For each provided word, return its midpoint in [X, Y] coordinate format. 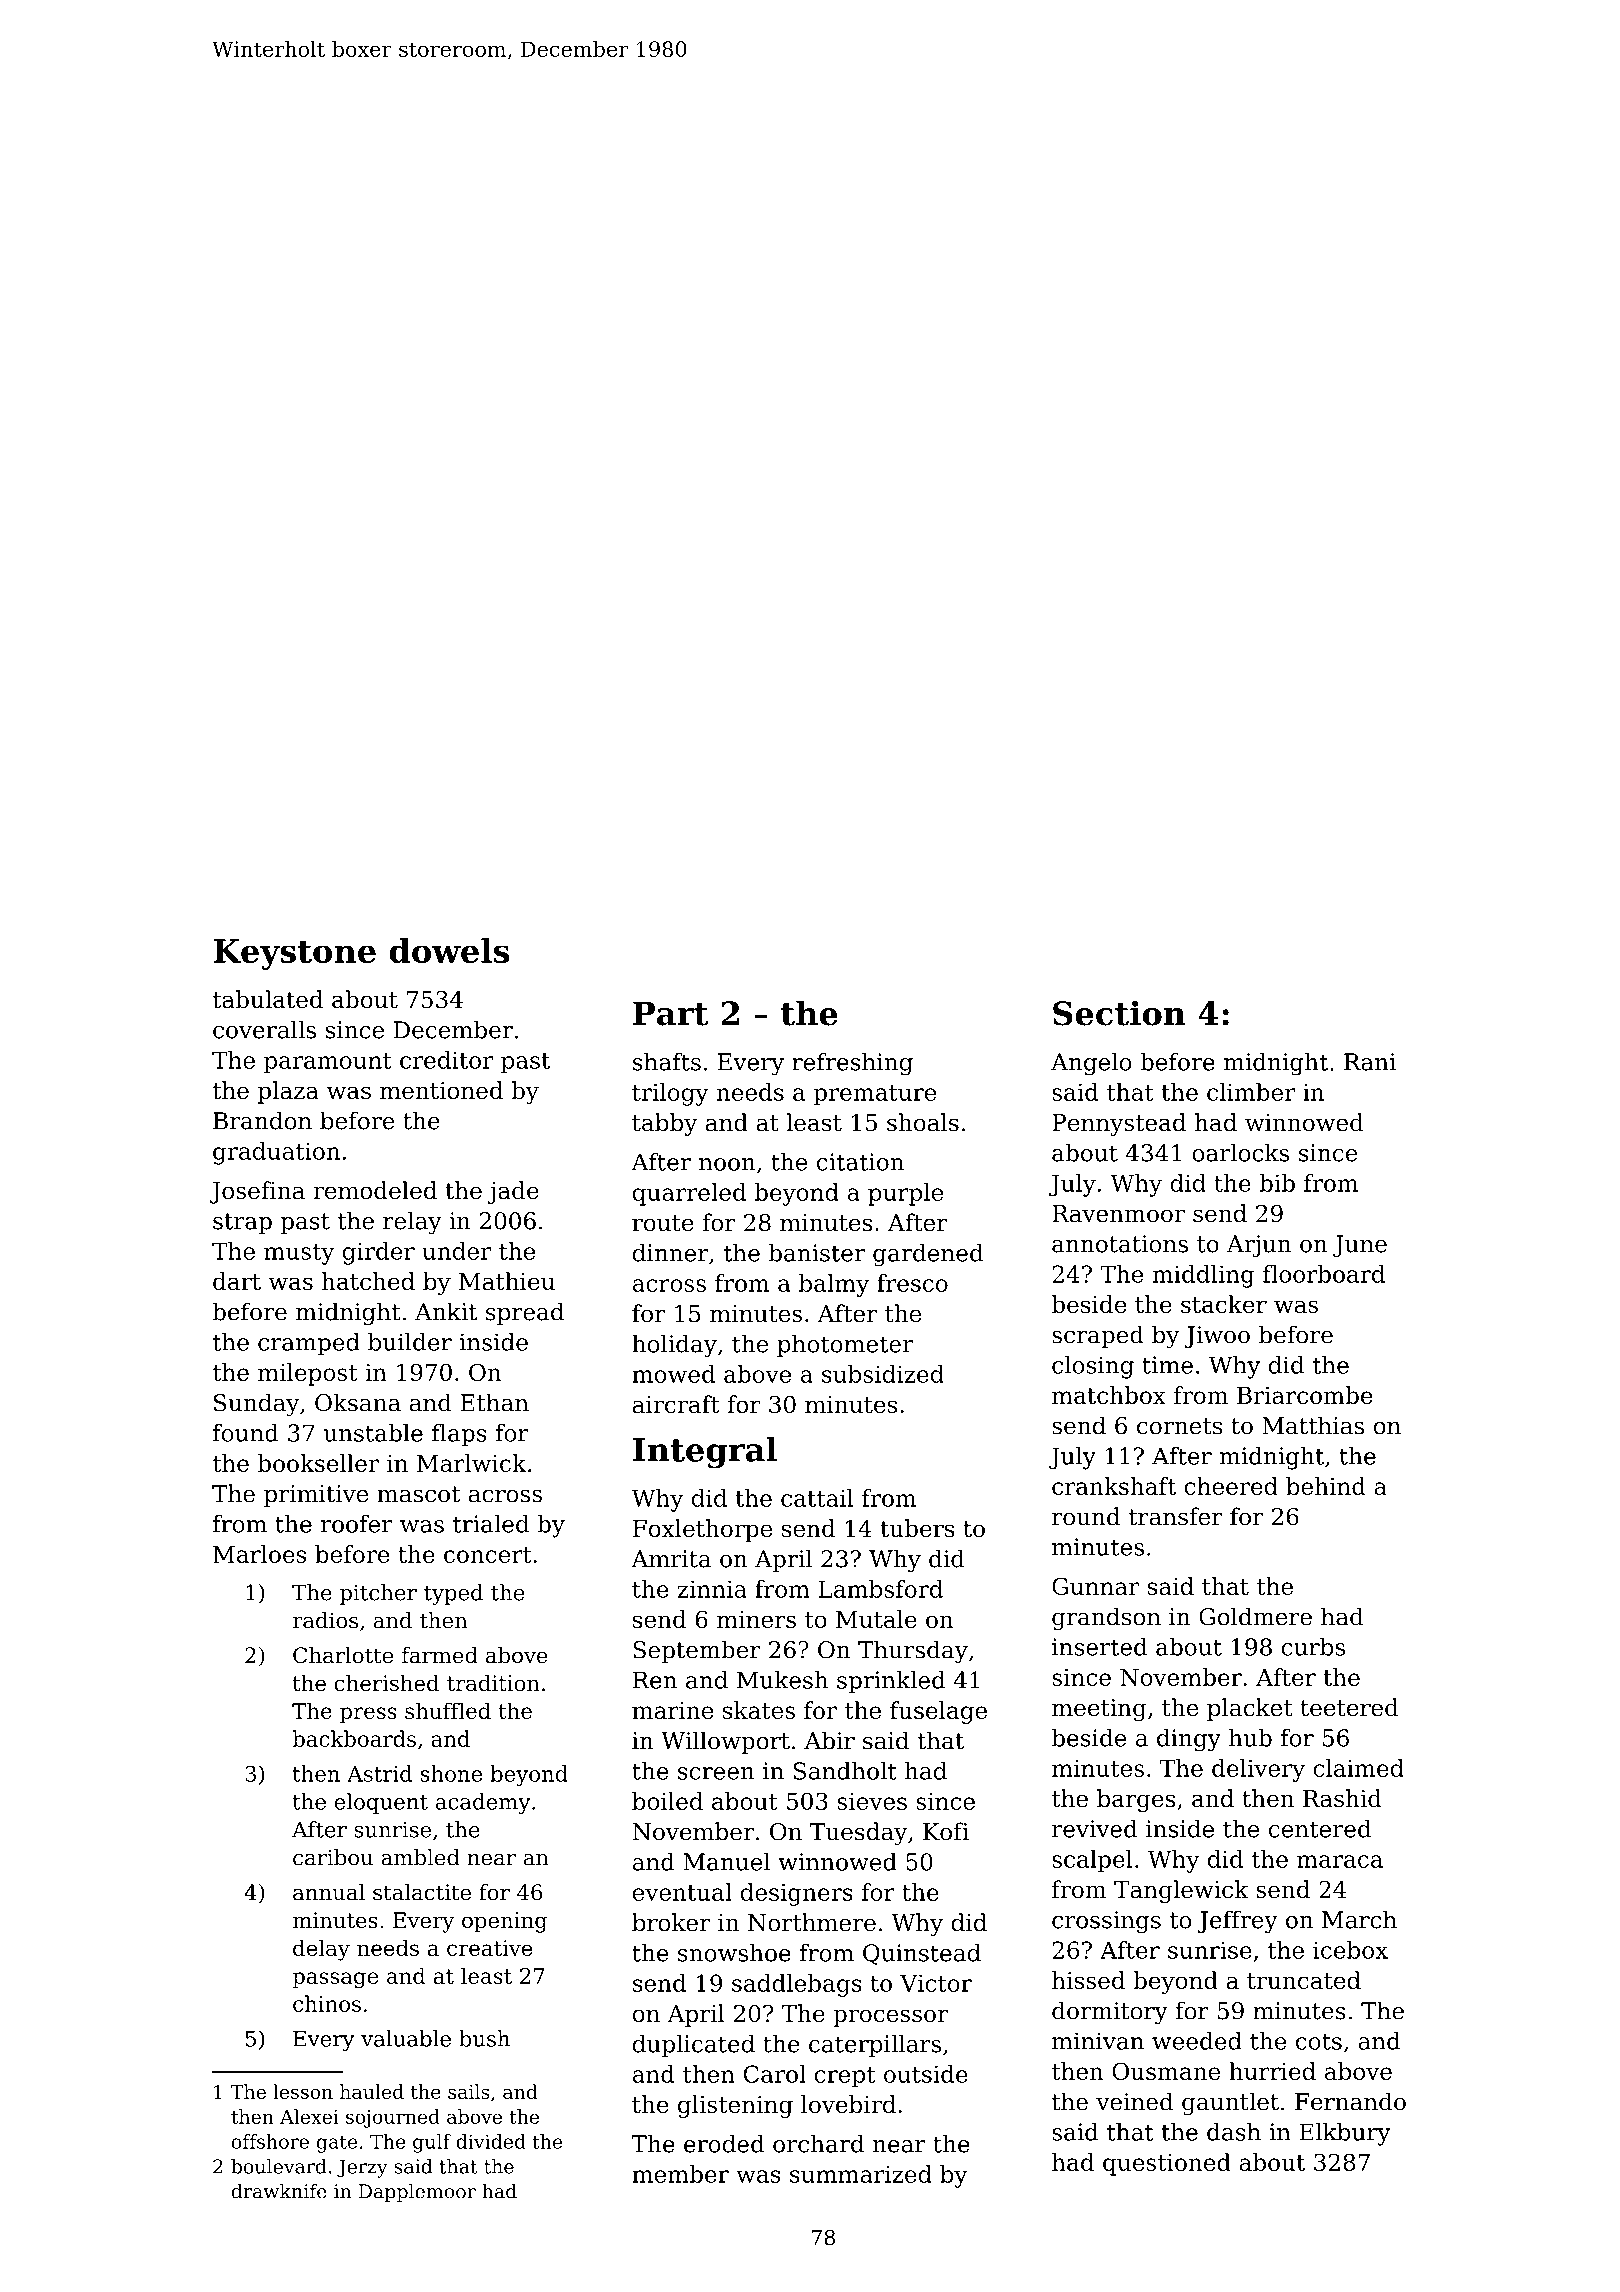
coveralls [264, 1029]
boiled [667, 1801]
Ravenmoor [1118, 1213]
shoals [923, 1122]
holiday [674, 1346]
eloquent [381, 1803]
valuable [406, 2038]
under [456, 1251]
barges [1136, 1800]
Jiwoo [1217, 1337]
